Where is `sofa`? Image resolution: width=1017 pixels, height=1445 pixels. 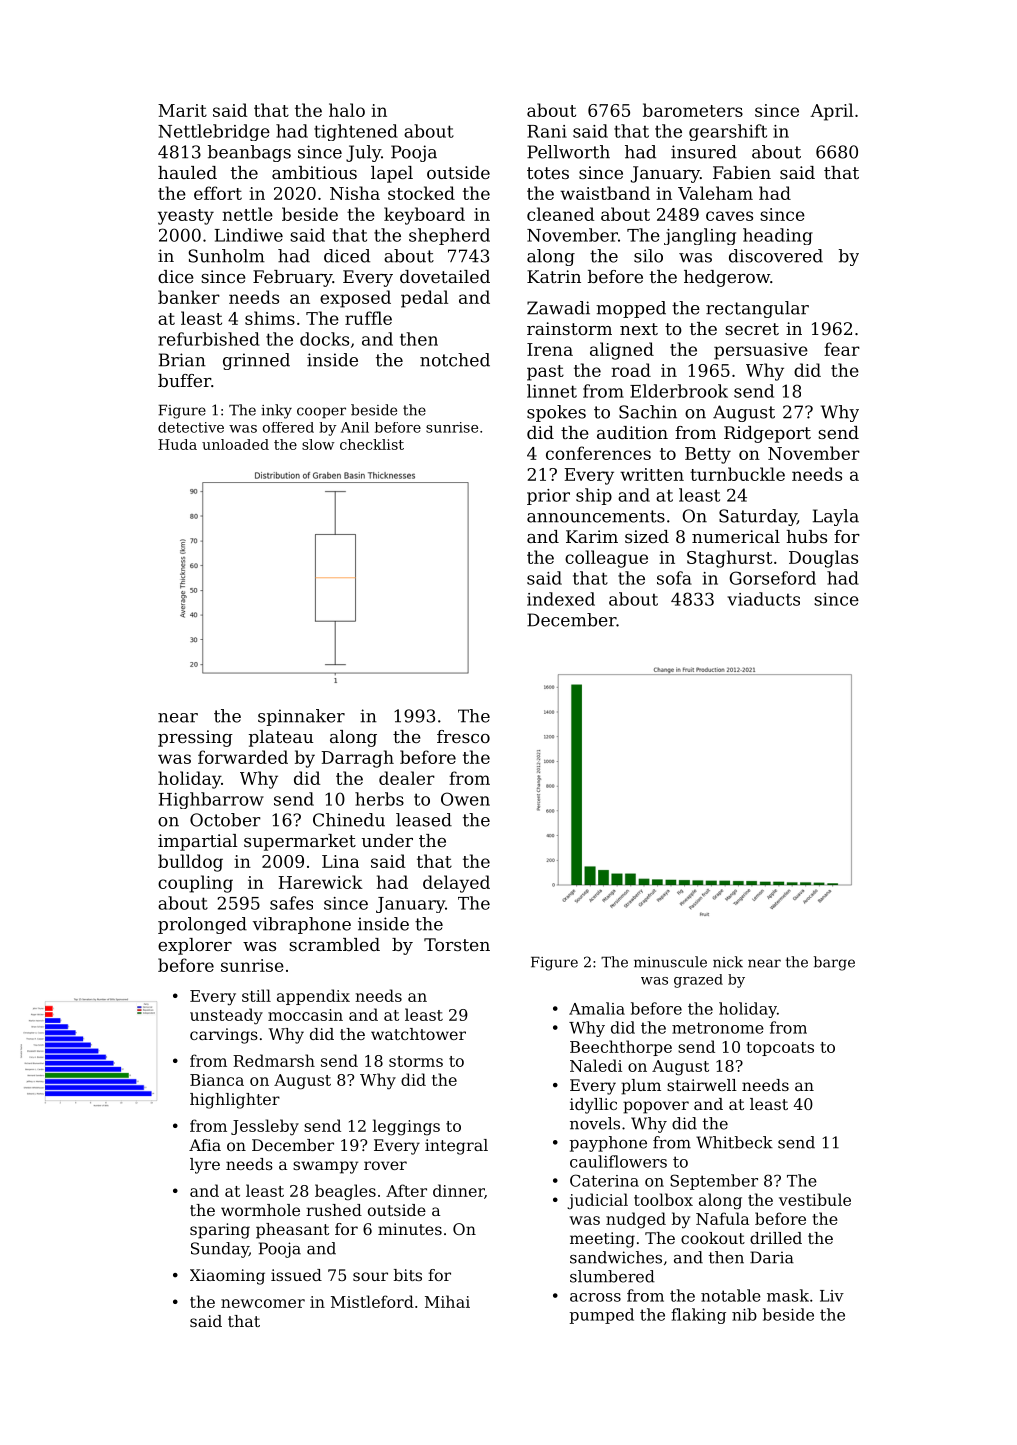 sofa is located at coordinates (674, 578).
